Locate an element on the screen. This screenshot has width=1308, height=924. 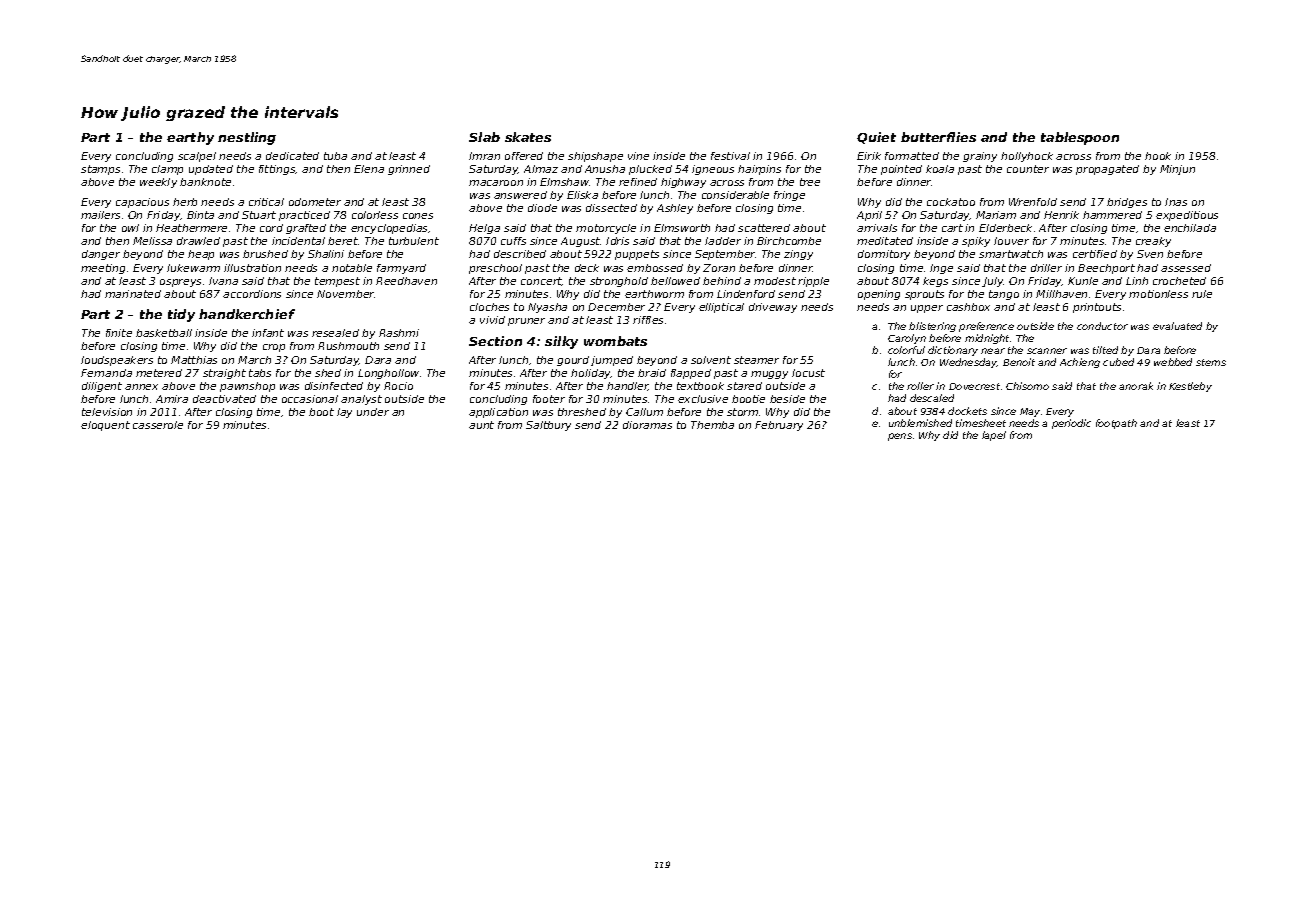
eloquent is located at coordinates (105, 426).
